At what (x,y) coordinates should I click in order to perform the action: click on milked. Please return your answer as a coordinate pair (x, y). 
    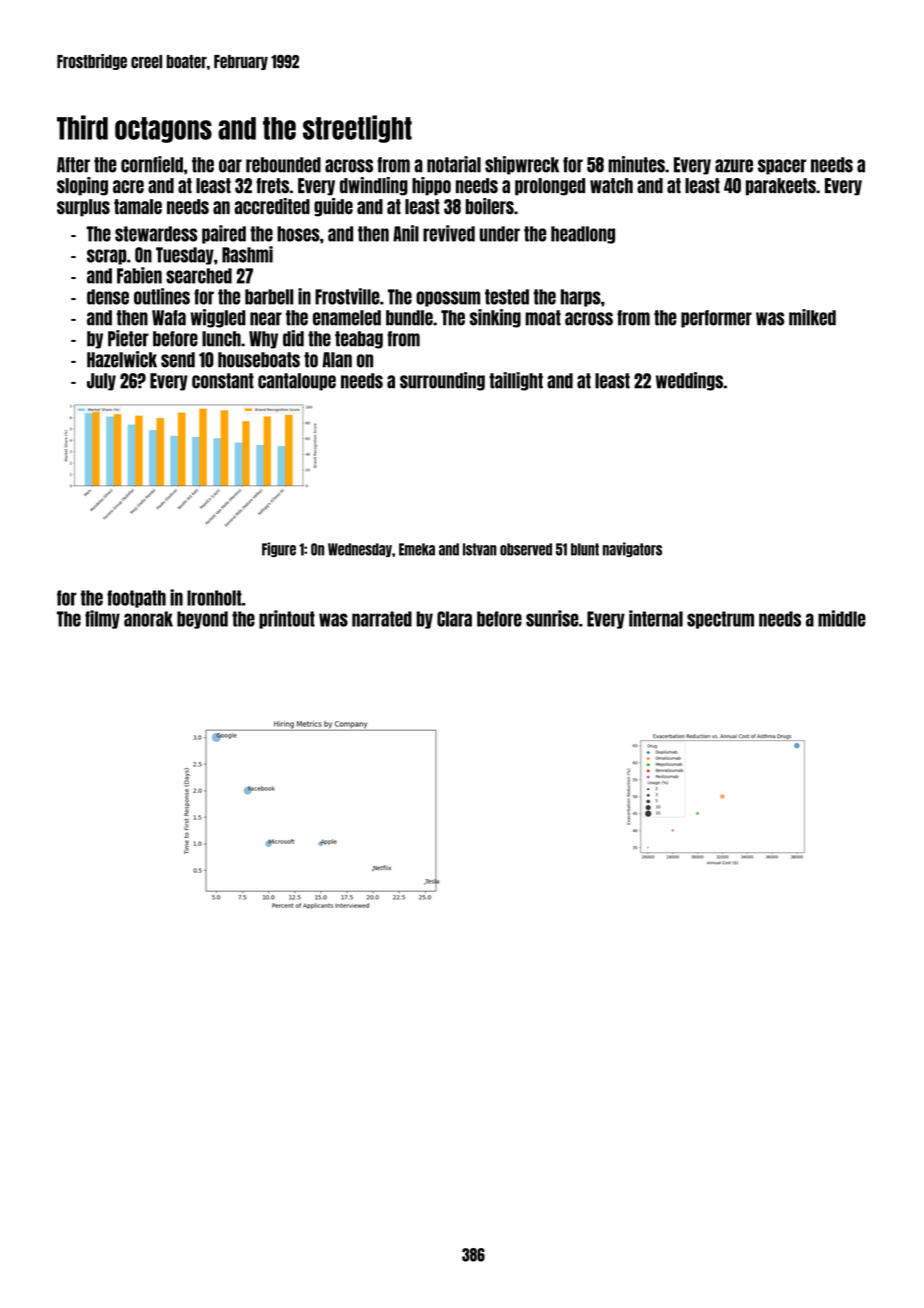
    Looking at the image, I should click on (812, 317).
